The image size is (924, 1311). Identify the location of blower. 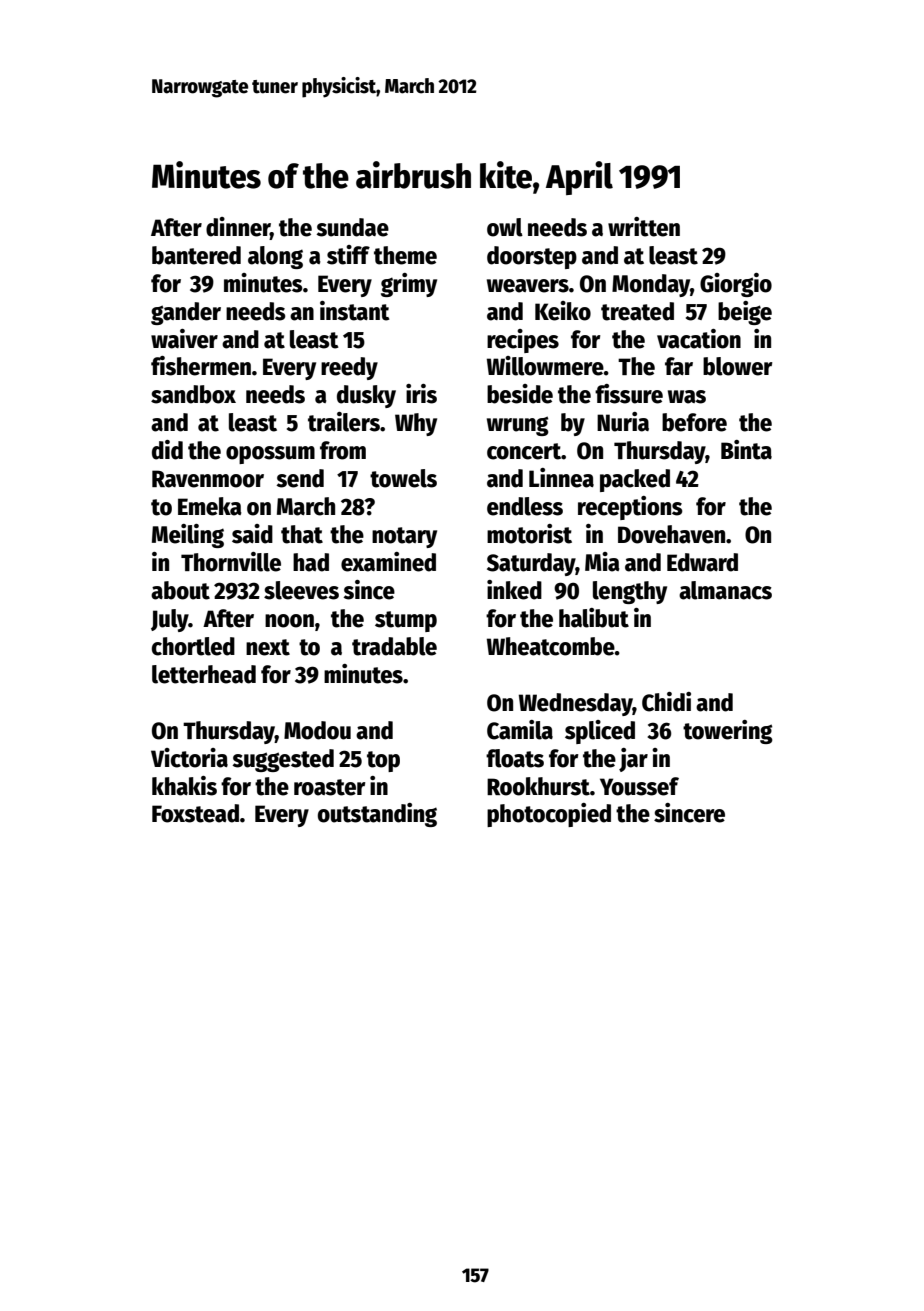
(737, 366).
